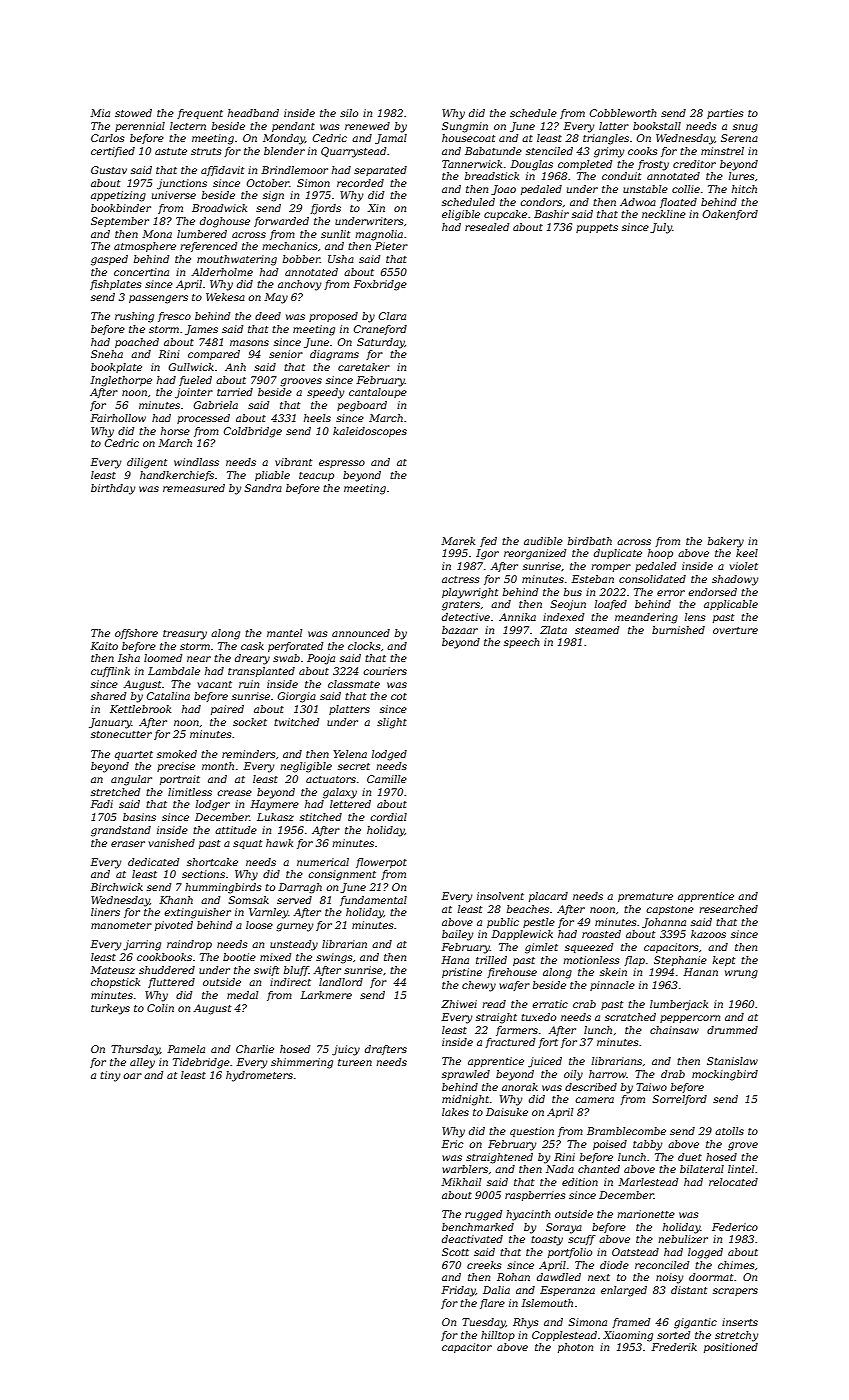  I want to click on scuff, so click(582, 1240).
